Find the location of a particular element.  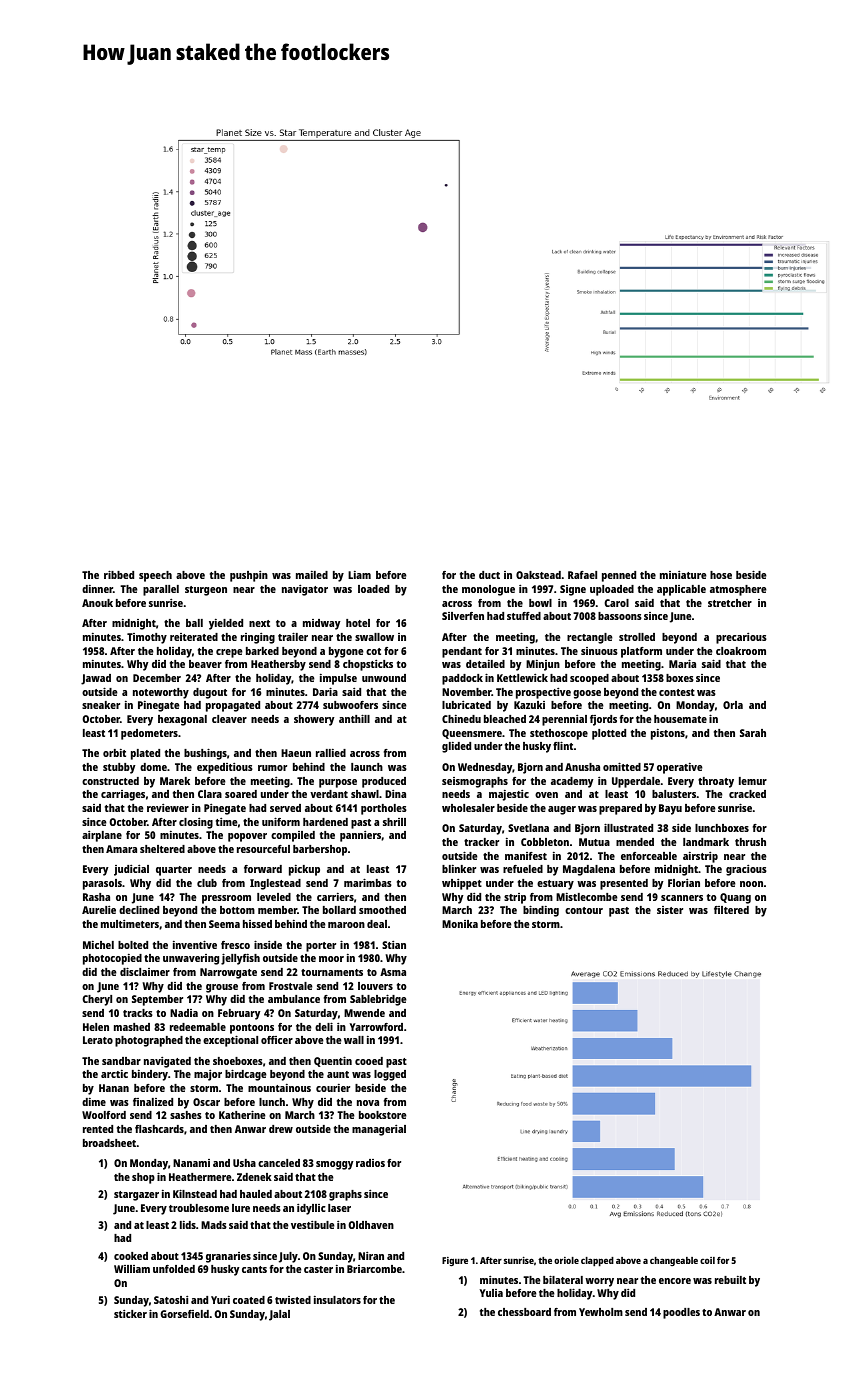

Oakstead is located at coordinates (538, 575).
